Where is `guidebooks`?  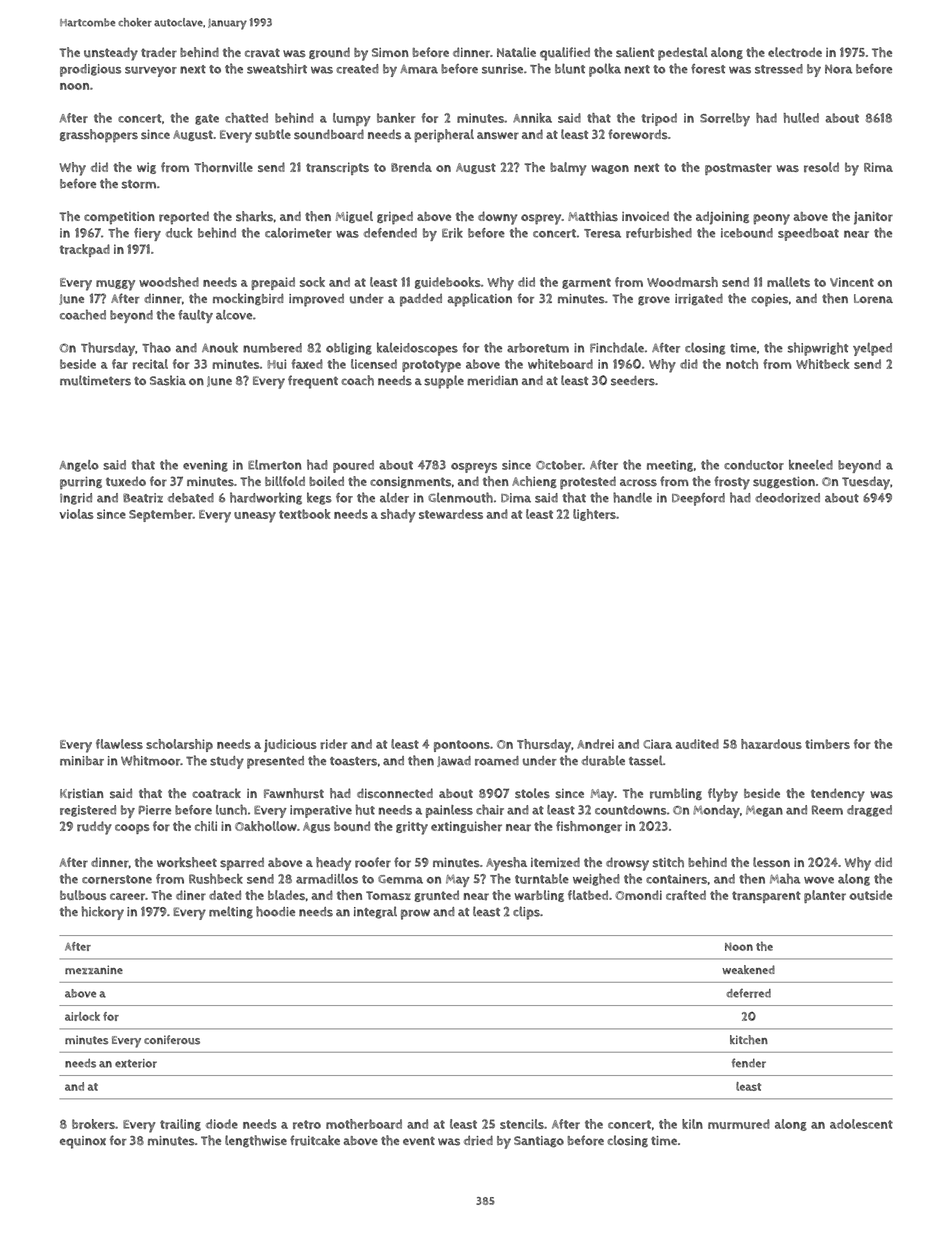
guidebooks is located at coordinates (448, 283).
